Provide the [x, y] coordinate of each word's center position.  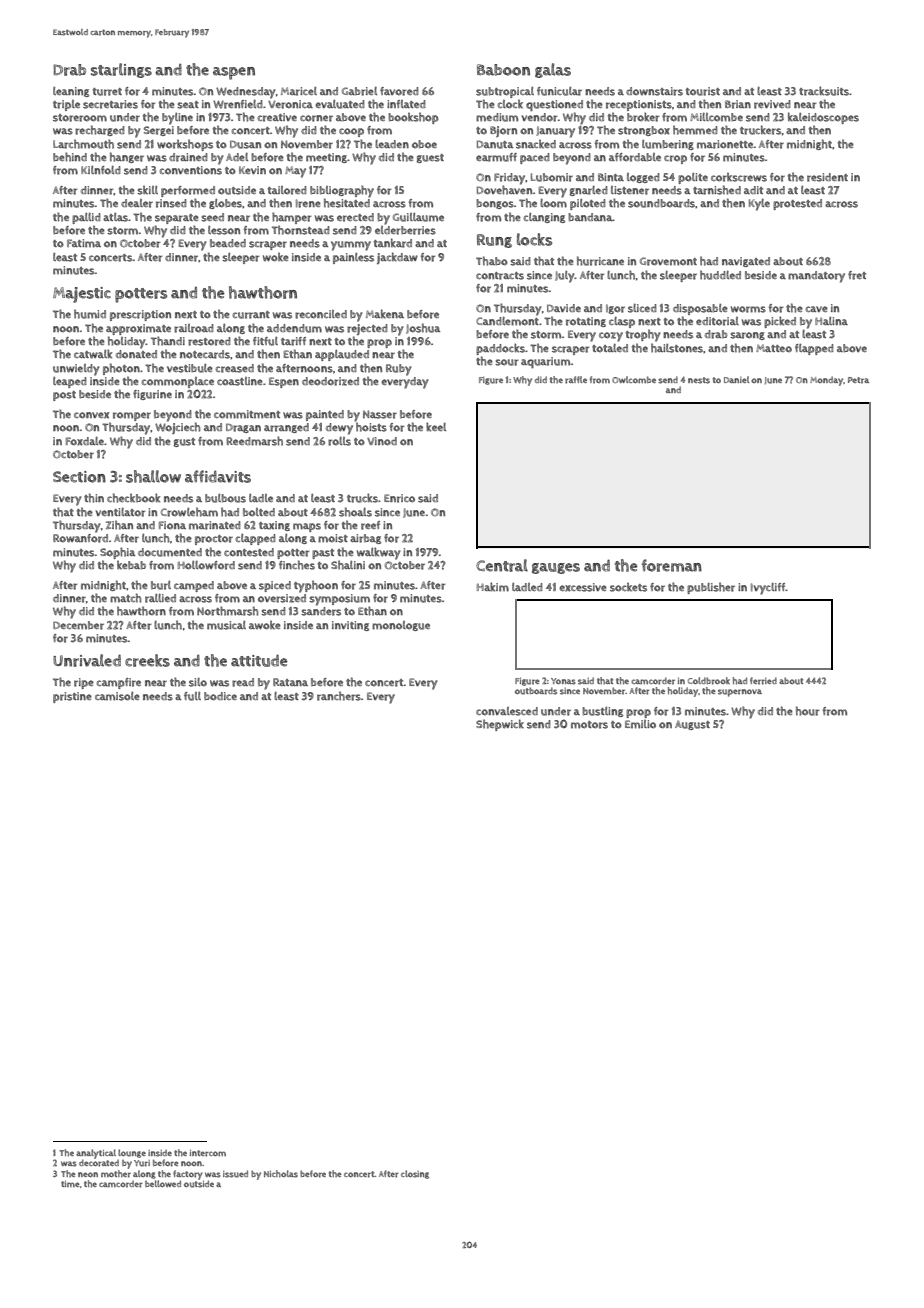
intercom [208, 1153]
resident [827, 177]
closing [415, 1174]
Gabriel [359, 91]
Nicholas [281, 1174]
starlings [121, 70]
